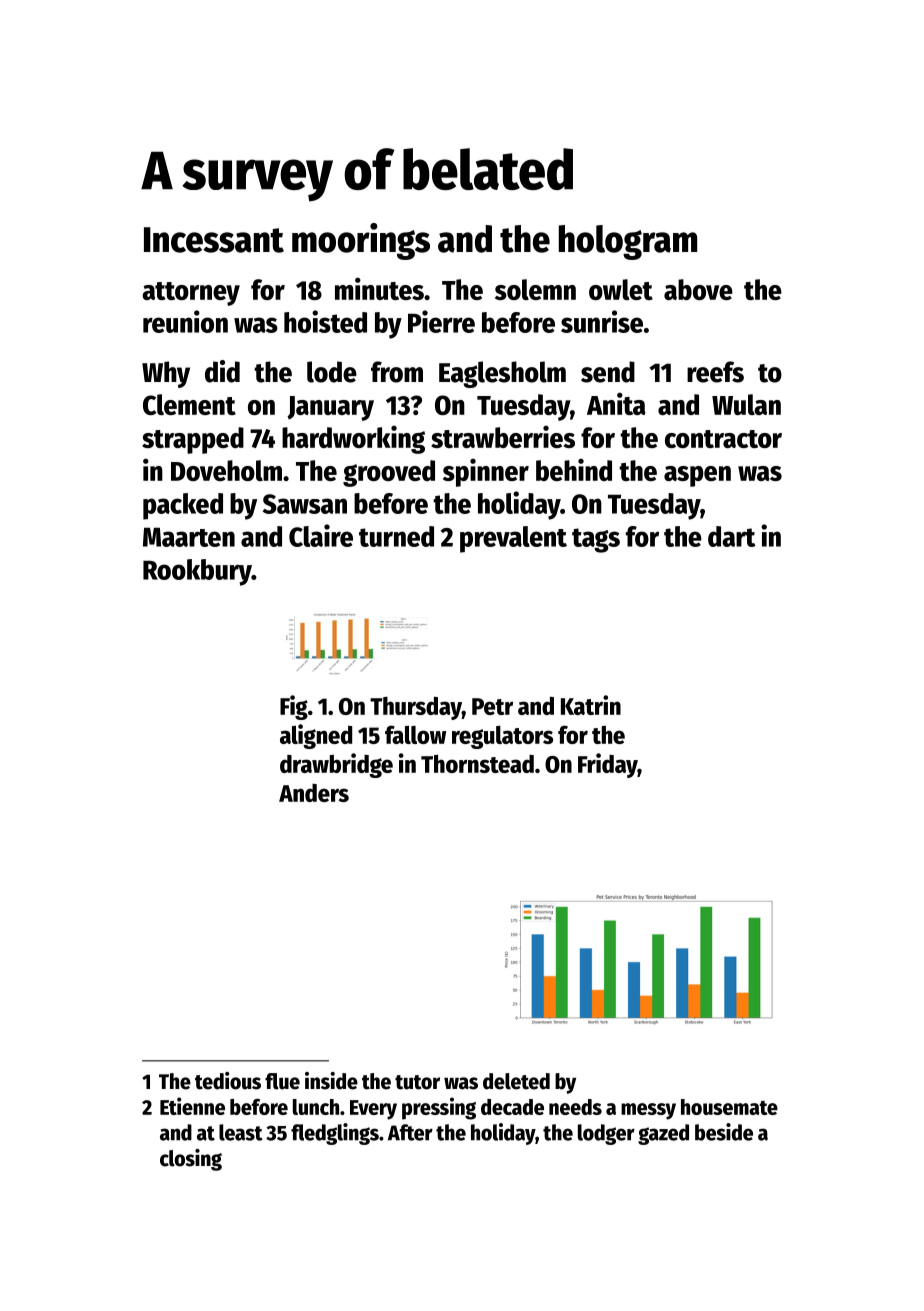  I want to click on tedious, so click(228, 1081).
